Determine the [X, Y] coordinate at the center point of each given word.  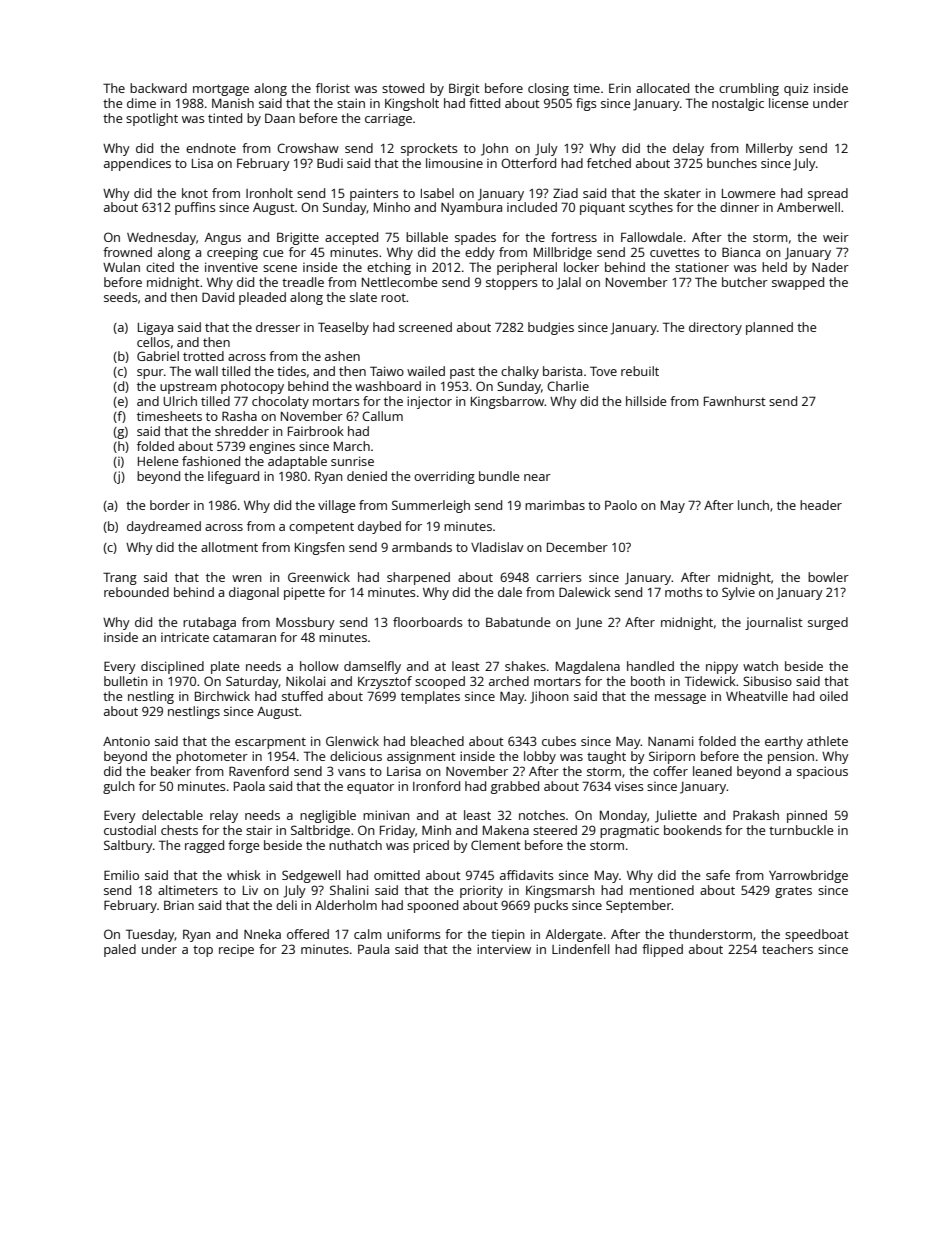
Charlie [568, 386]
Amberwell [808, 207]
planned [769, 328]
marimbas [555, 505]
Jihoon [549, 697]
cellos [153, 342]
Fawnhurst [735, 401]
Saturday [252, 682]
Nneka [262, 934]
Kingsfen [320, 548]
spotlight [152, 119]
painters [374, 195]
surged [828, 623]
